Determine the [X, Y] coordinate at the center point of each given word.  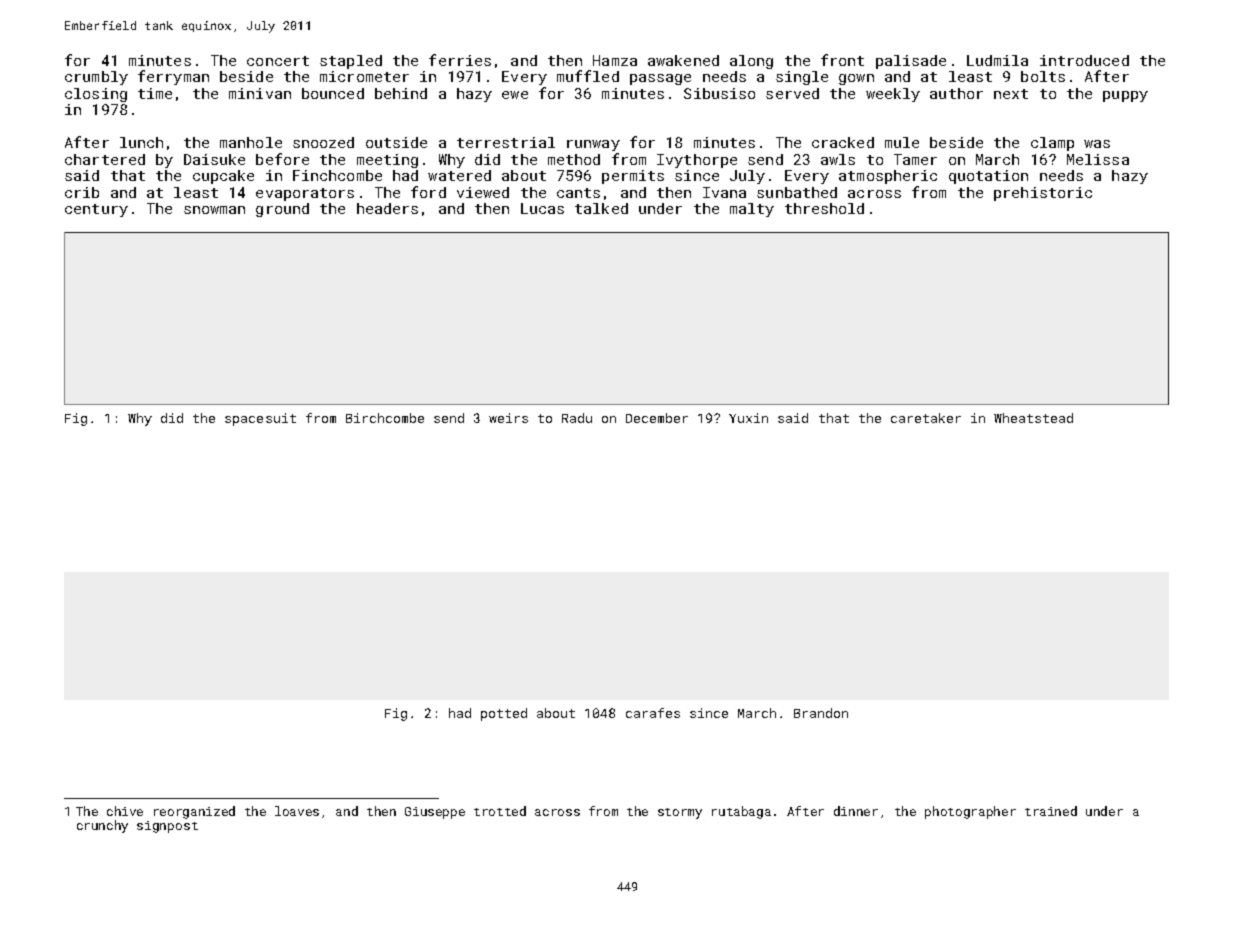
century [96, 210]
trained [1051, 811]
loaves [297, 811]
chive [125, 811]
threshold [824, 208]
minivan [260, 93]
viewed [483, 192]
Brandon [821, 713]
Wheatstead [1033, 418]
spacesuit [260, 419]
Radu [577, 418]
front [842, 60]
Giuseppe [435, 813]
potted [504, 714]
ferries [460, 60]
